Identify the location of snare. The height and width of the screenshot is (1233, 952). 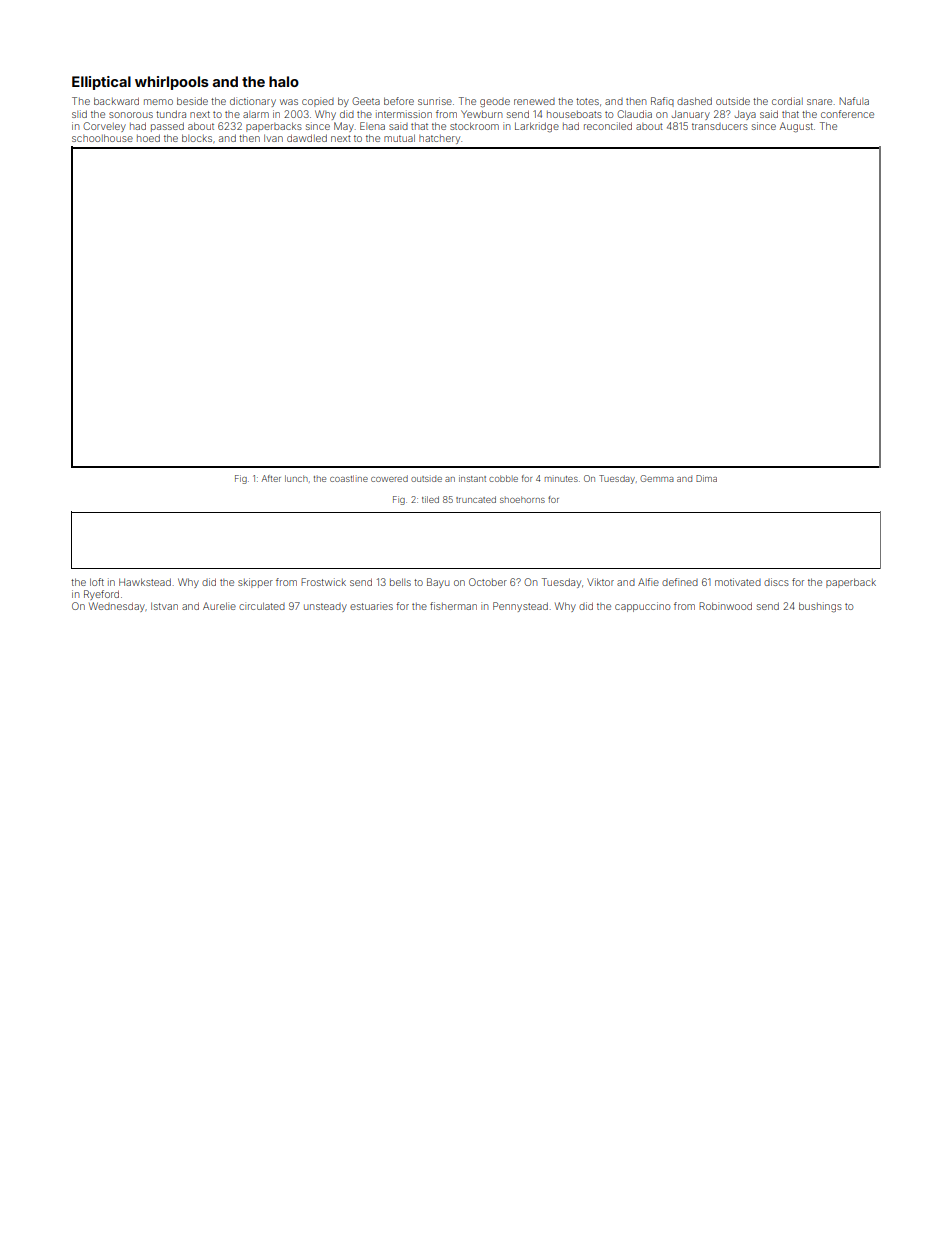
(819, 102).
